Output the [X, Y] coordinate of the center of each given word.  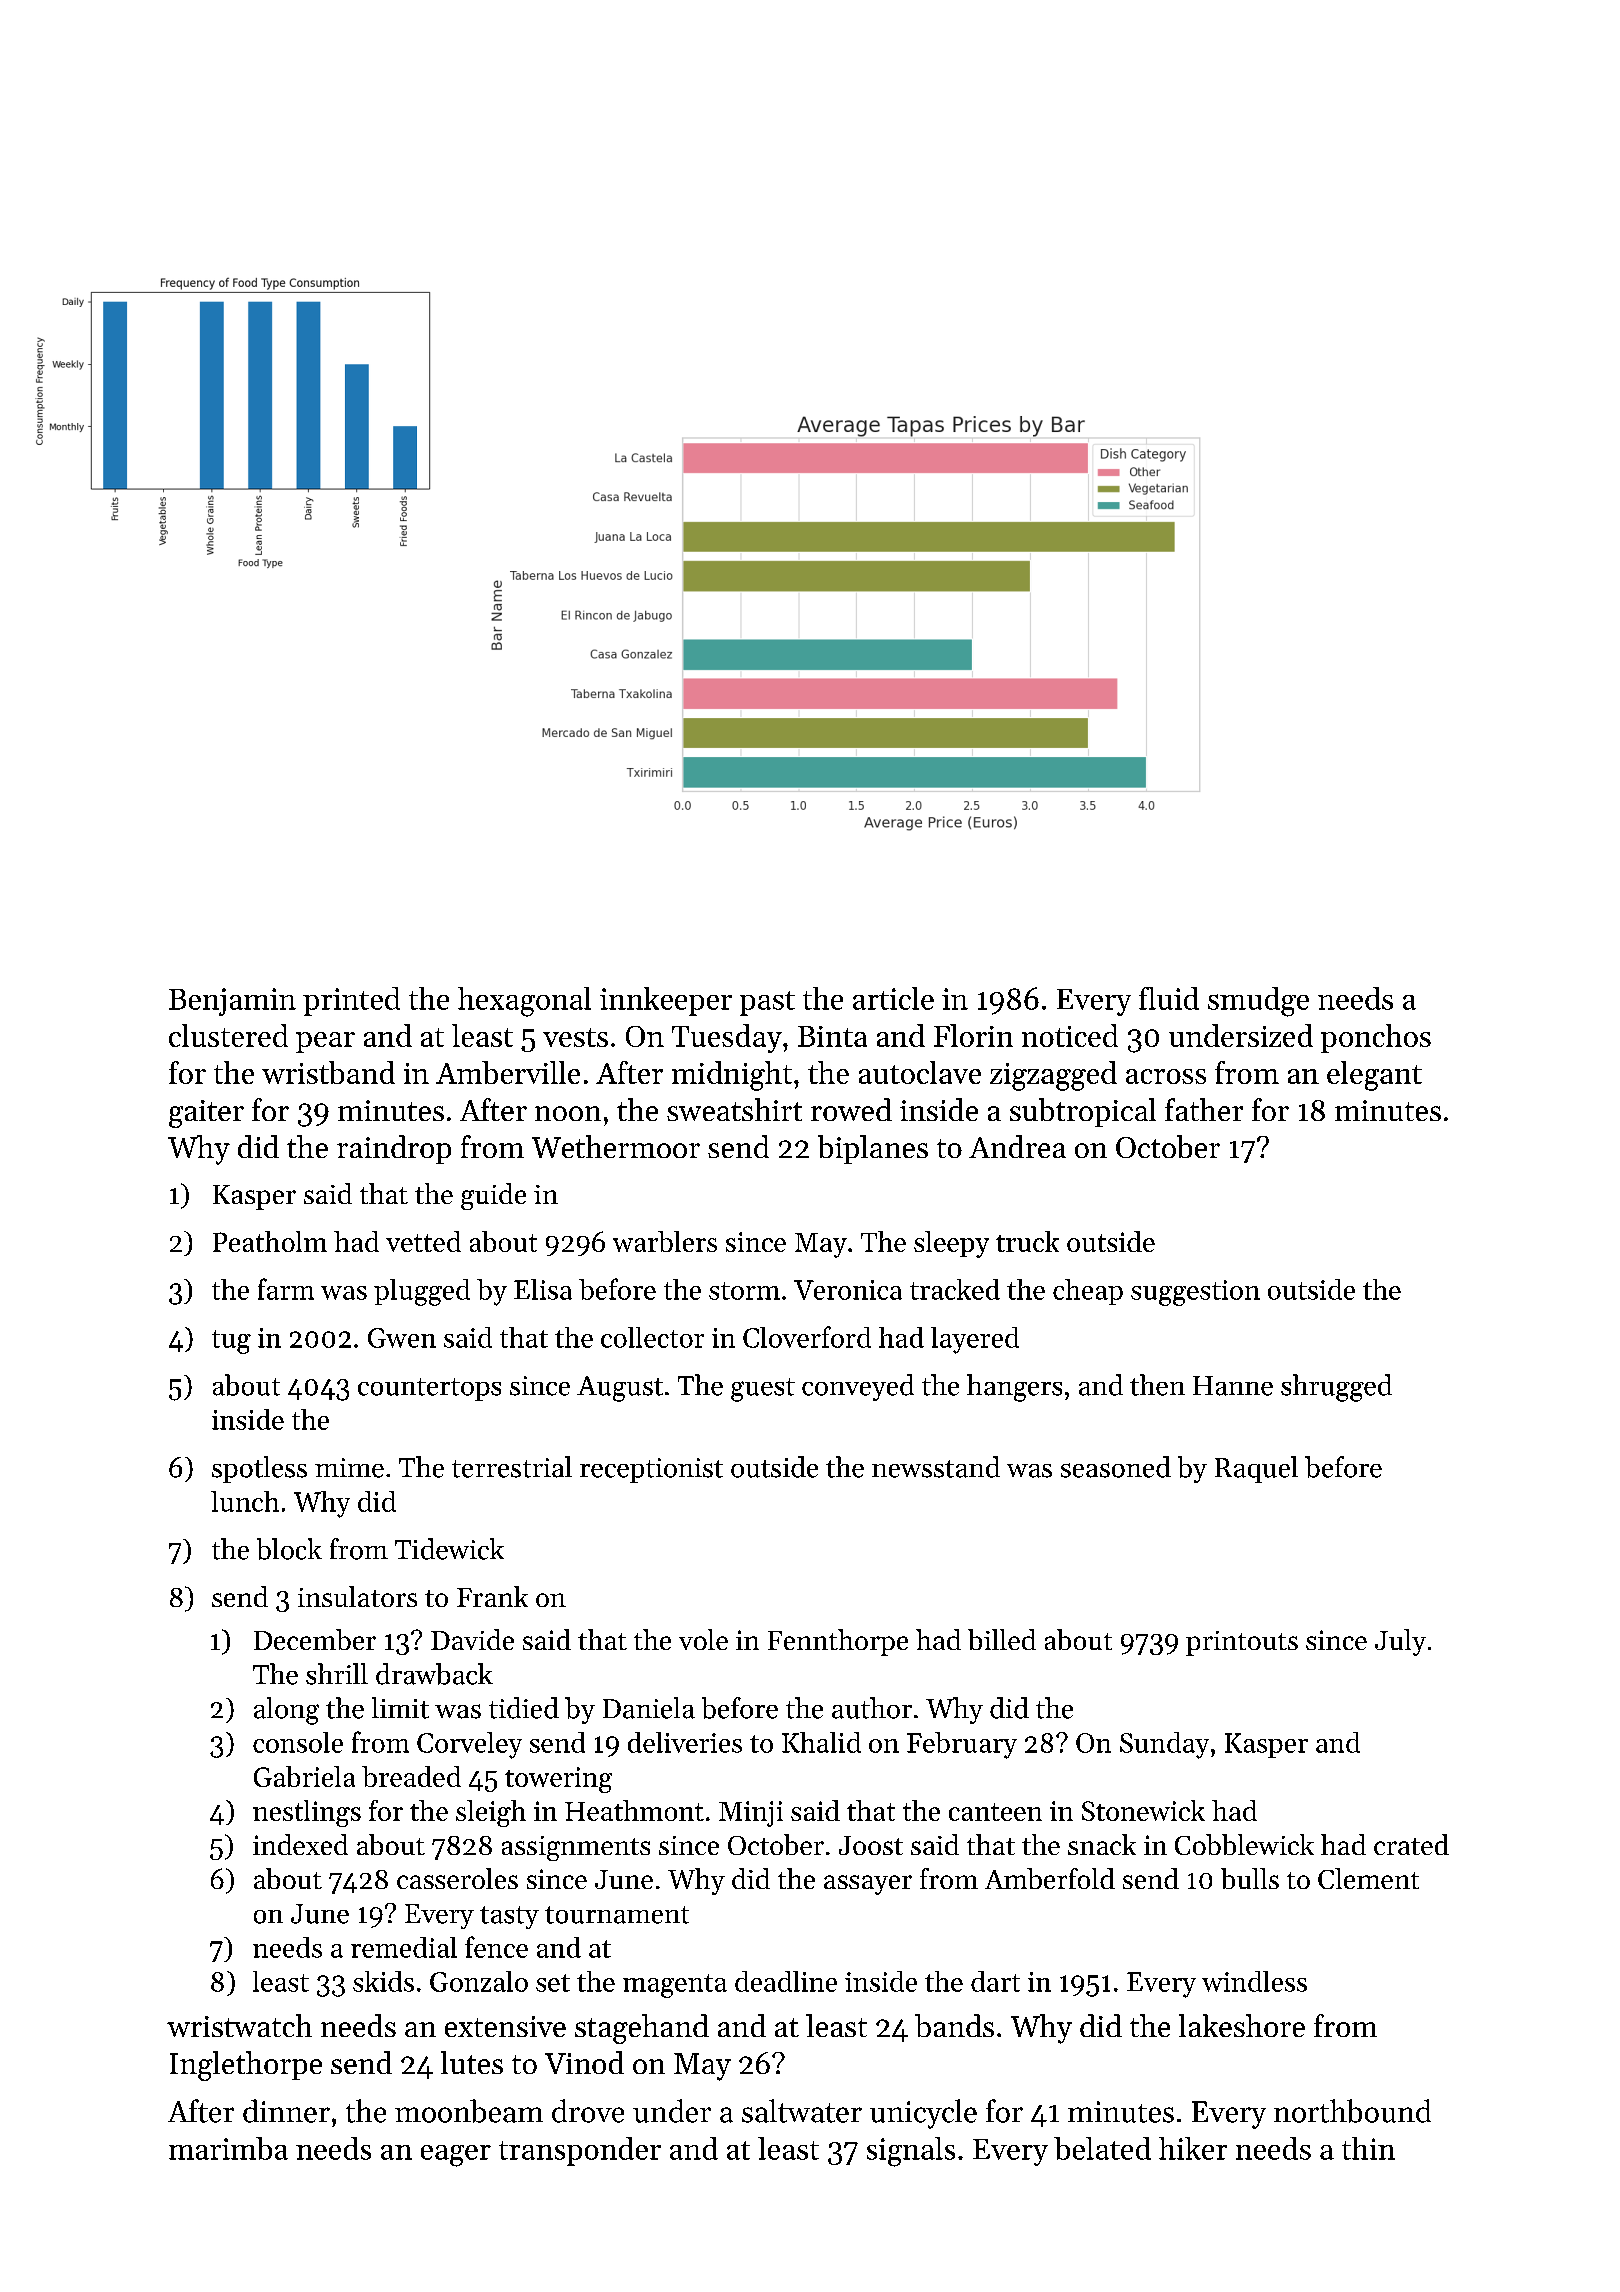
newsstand [936, 1467]
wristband [328, 1072]
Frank [492, 1596]
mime [349, 1468]
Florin [973, 1035]
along [286, 1711]
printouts [1242, 1643]
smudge [1258, 1002]
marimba [228, 2148]
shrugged [1336, 1388]
